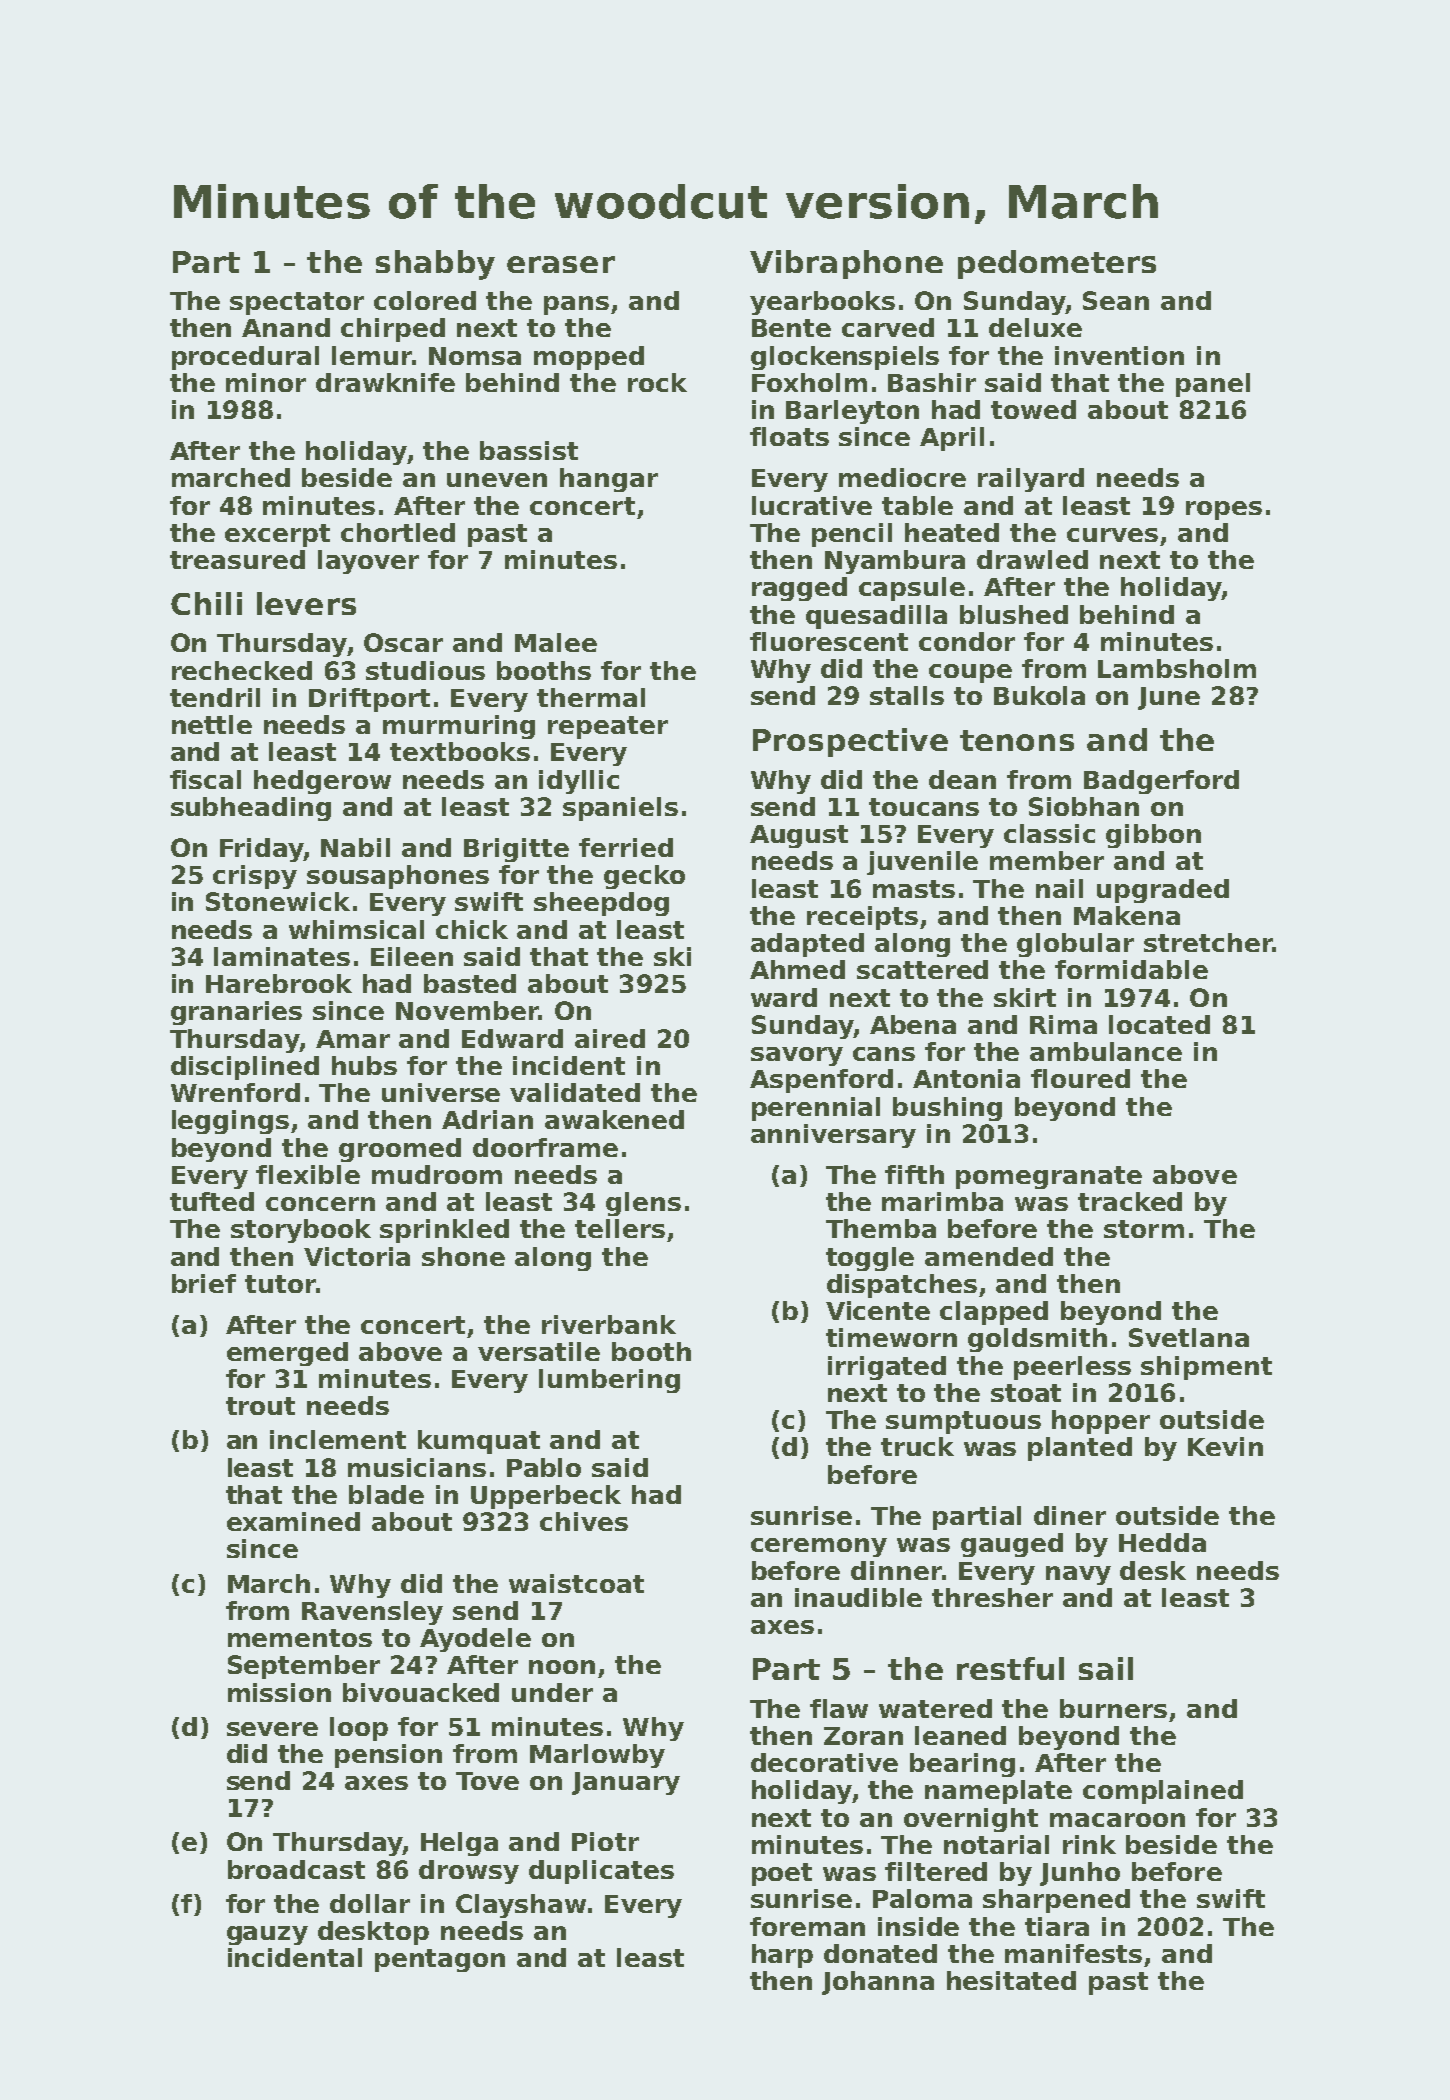  I want to click on duplicates, so click(601, 1872).
